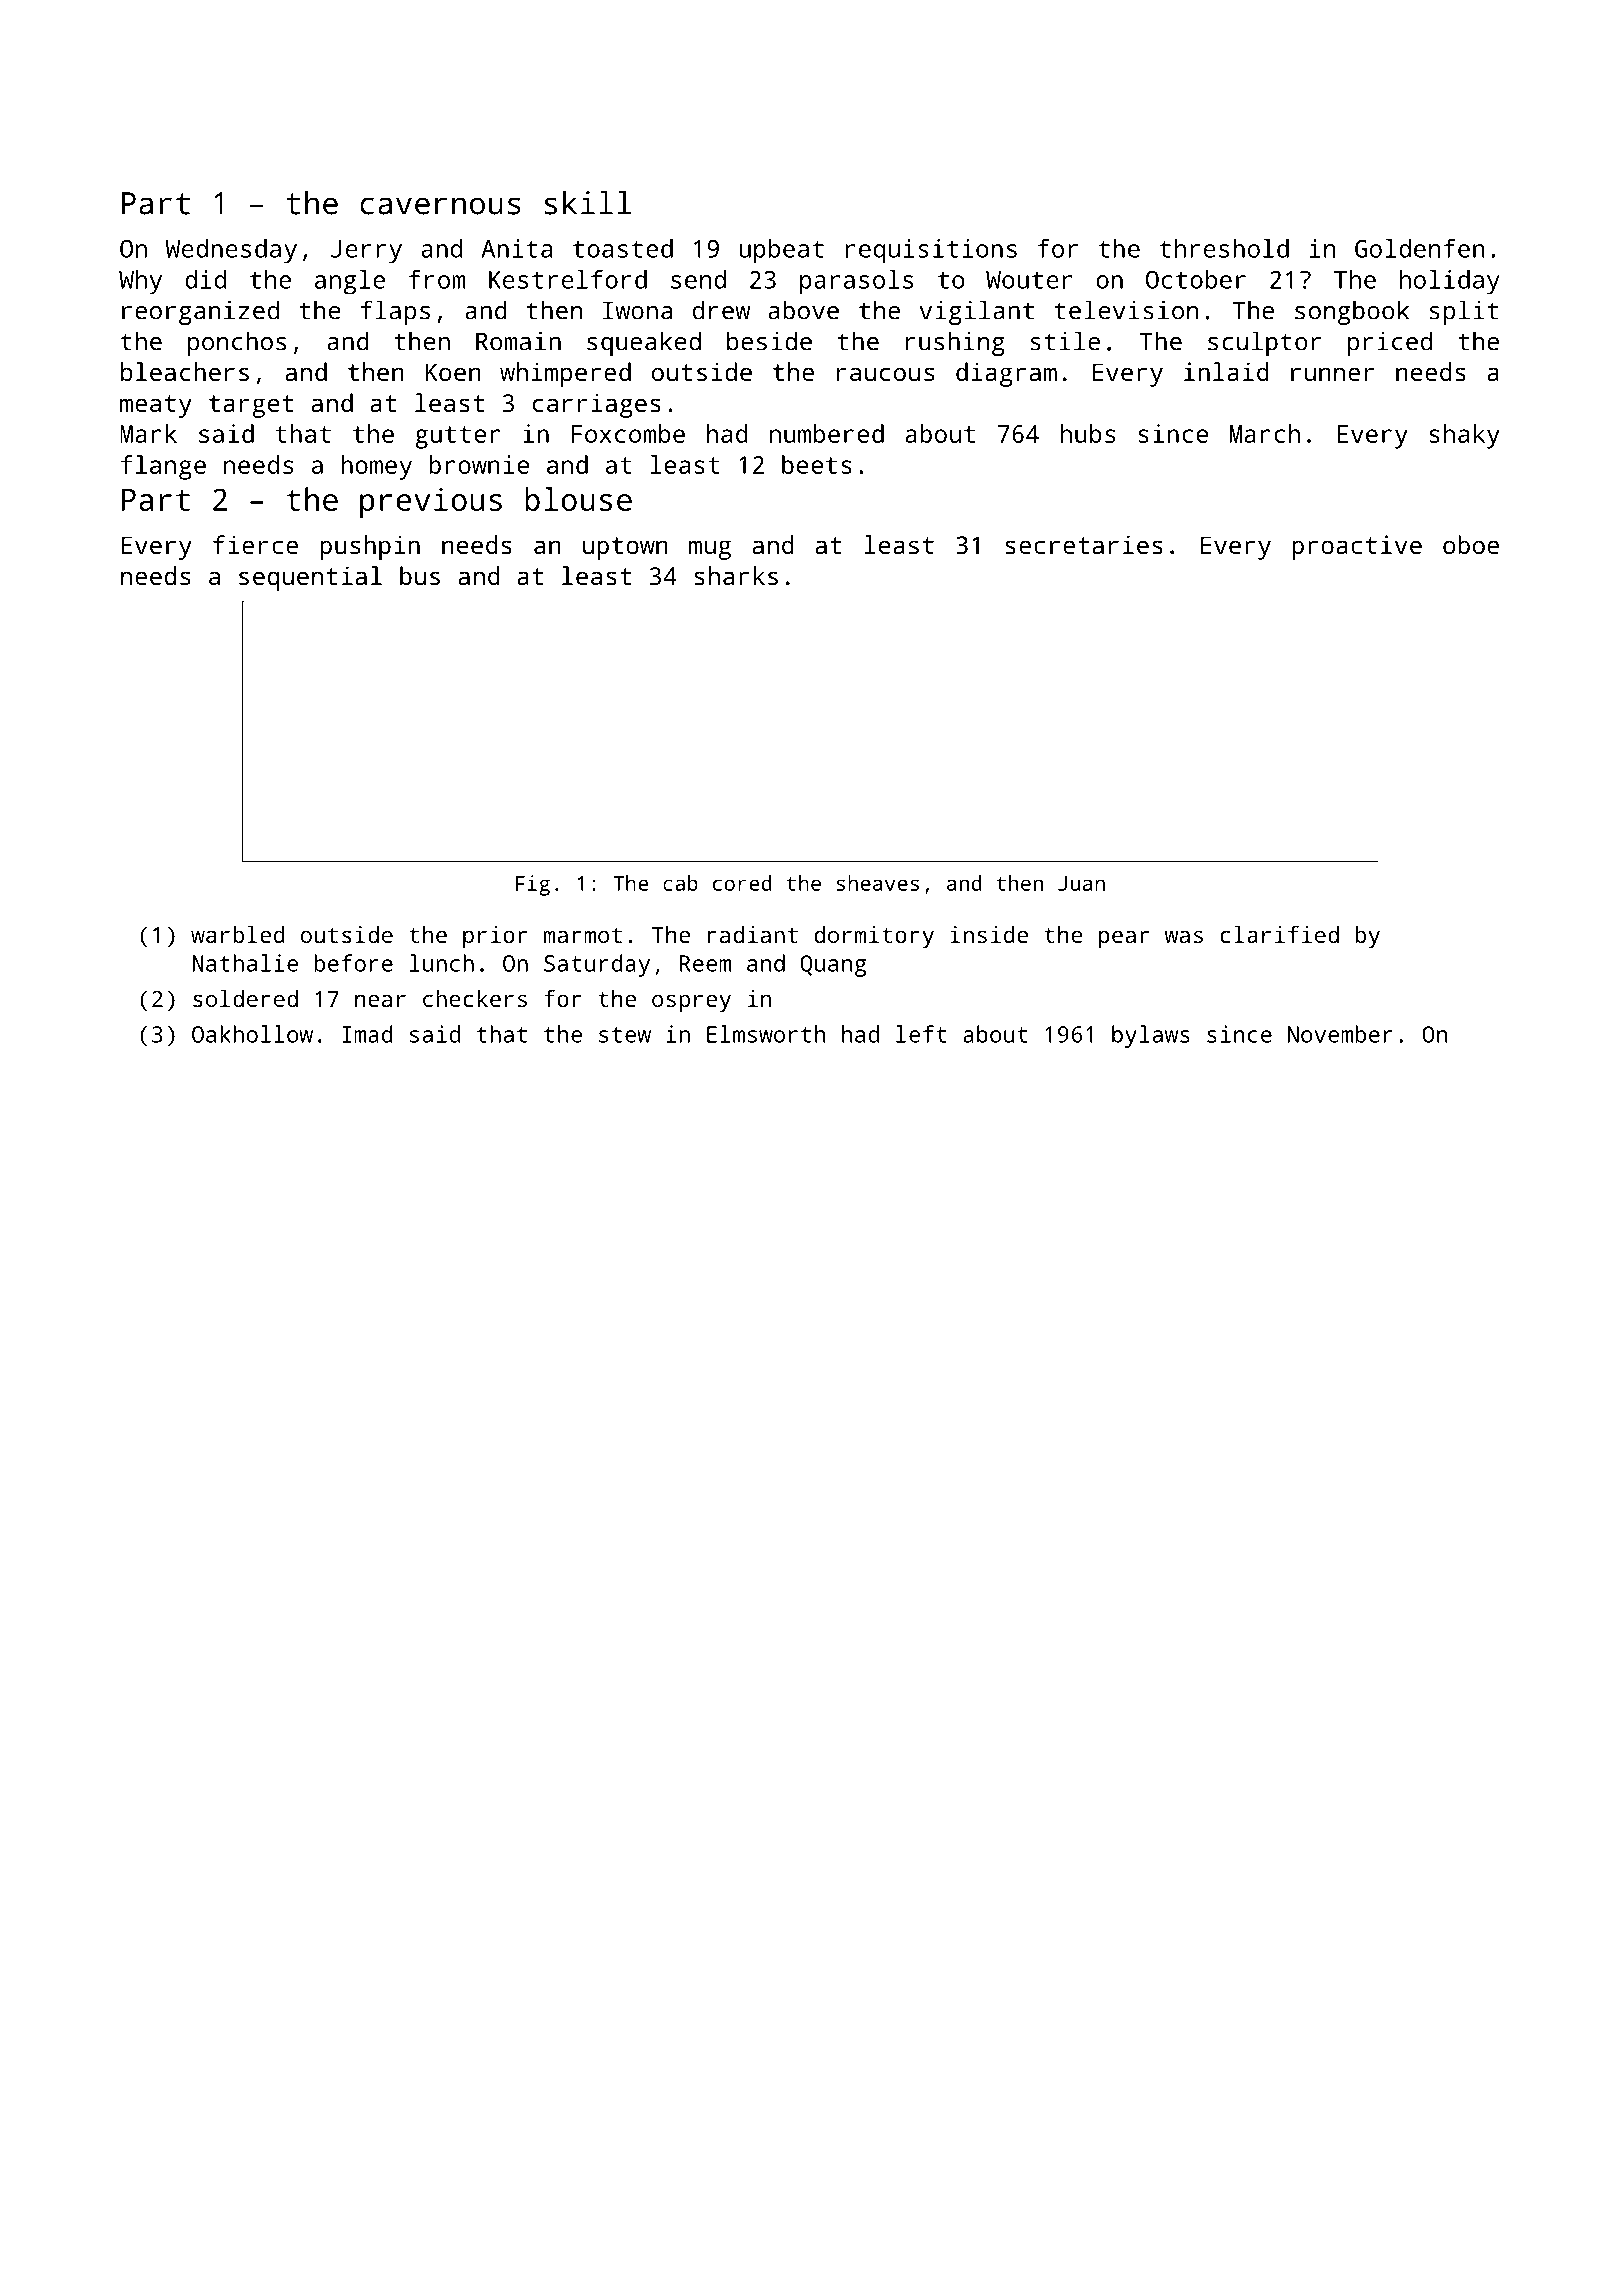 The width and height of the screenshot is (1620, 2292). What do you see at coordinates (252, 1034) in the screenshot?
I see `Oakhollow` at bounding box center [252, 1034].
